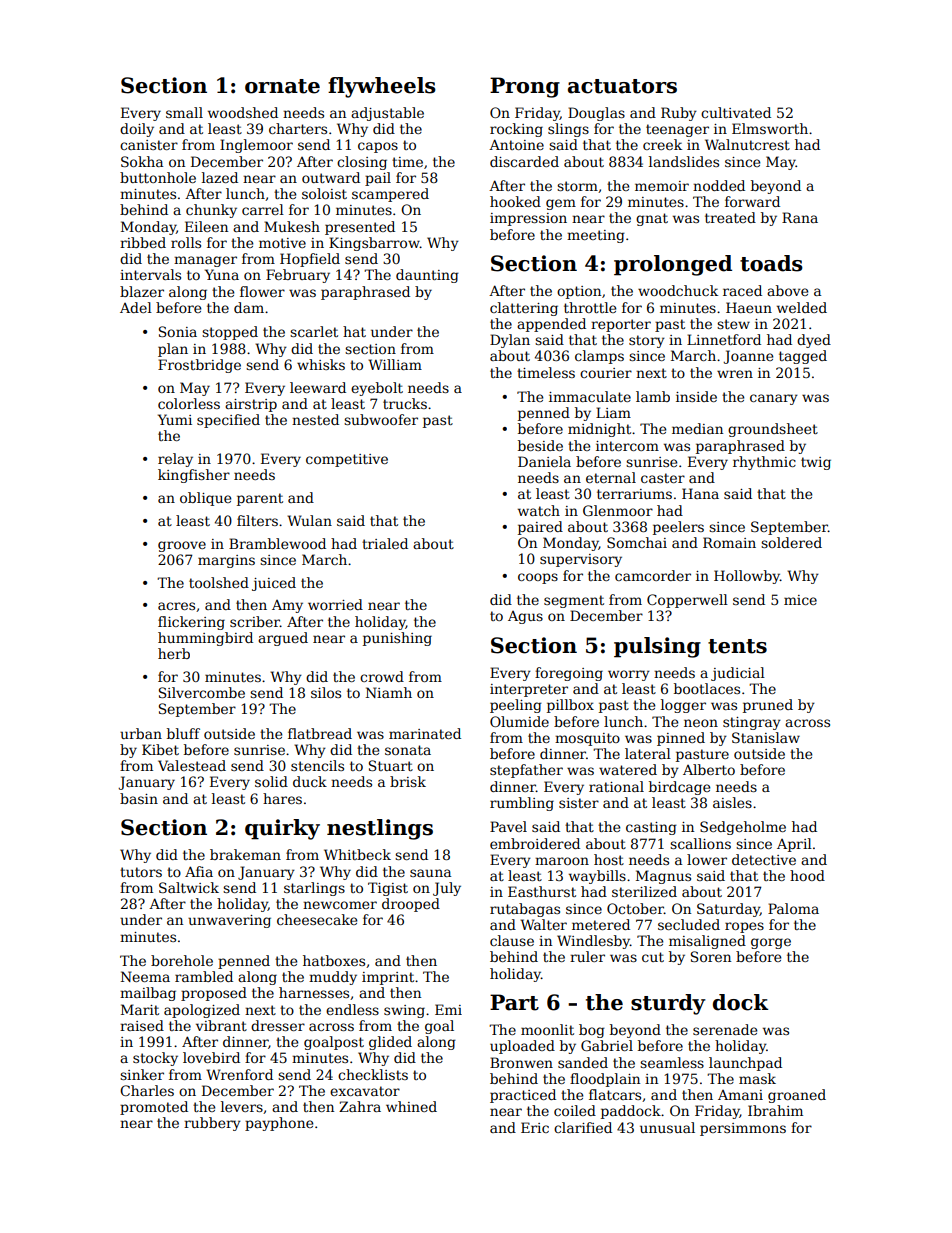 This screenshot has height=1233, width=952. I want to click on groove, so click(182, 546).
